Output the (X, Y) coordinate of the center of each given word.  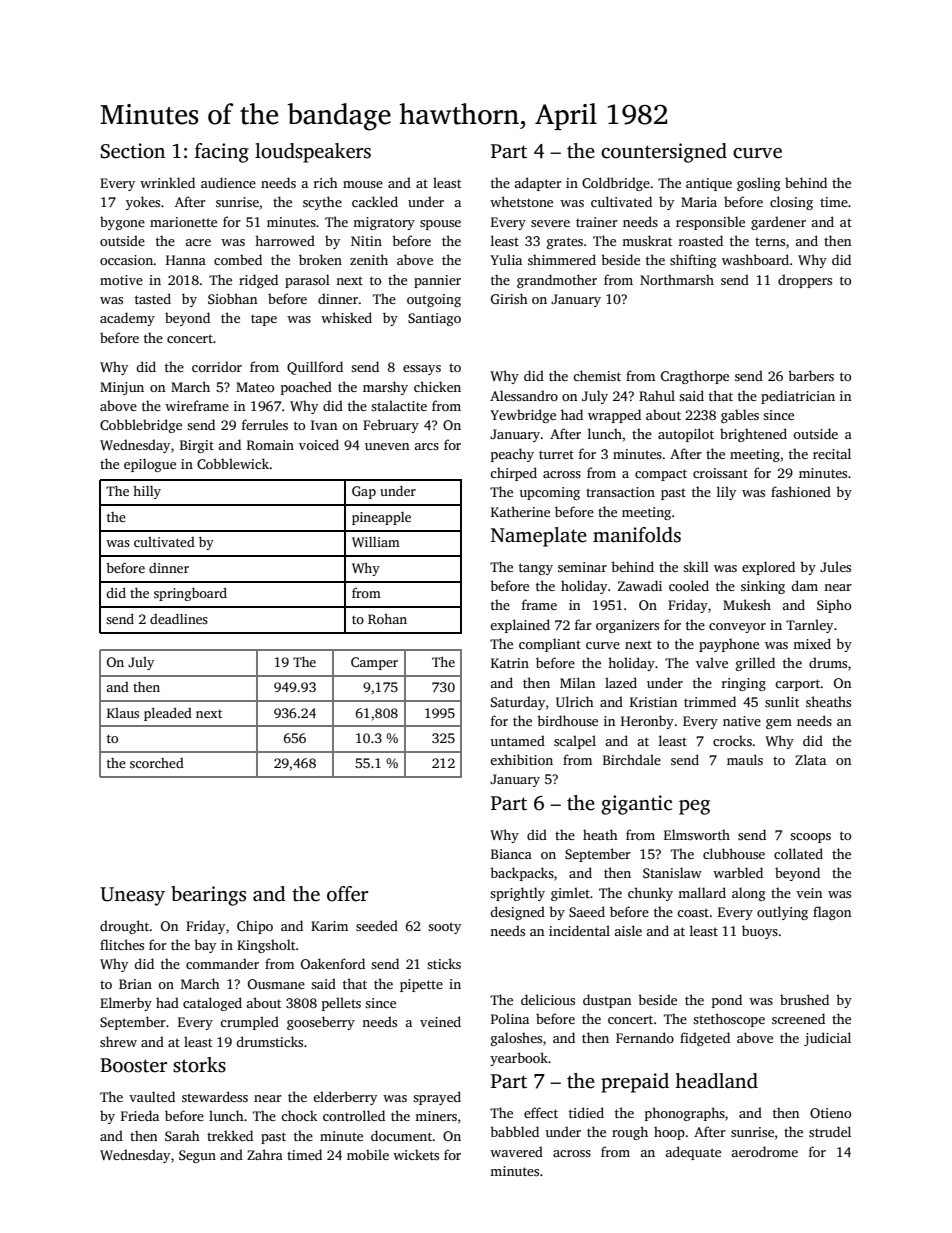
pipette (421, 985)
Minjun (122, 388)
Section (132, 151)
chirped (513, 474)
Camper (374, 663)
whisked (346, 317)
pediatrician (798, 397)
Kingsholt (266, 946)
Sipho (834, 606)
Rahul (657, 395)
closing (791, 203)
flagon (832, 913)
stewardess (215, 1096)
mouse (363, 184)
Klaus (123, 713)
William (376, 542)
